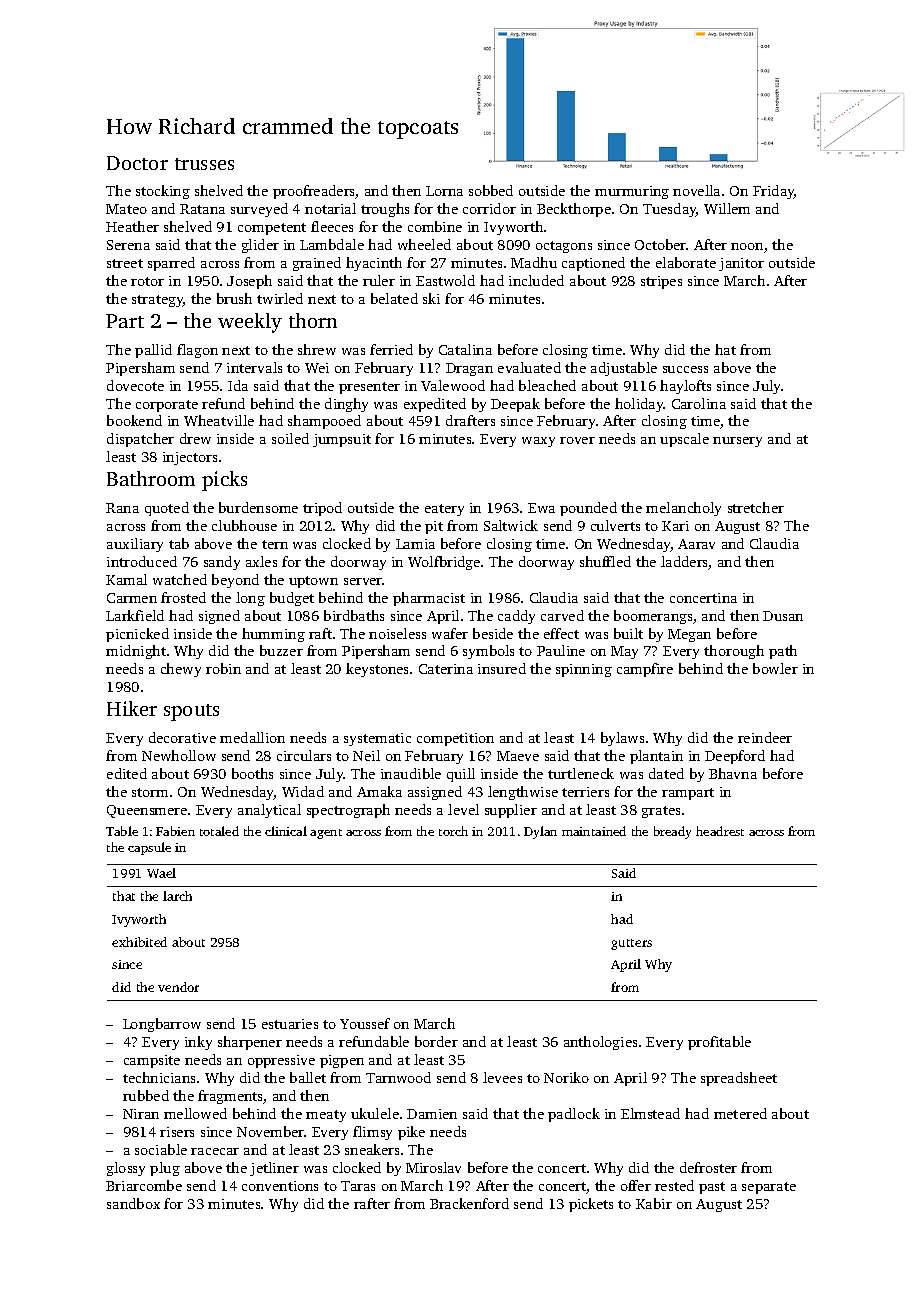 Image resolution: width=924 pixels, height=1314 pixels. What do you see at coordinates (326, 1116) in the screenshot?
I see `meaty` at bounding box center [326, 1116].
